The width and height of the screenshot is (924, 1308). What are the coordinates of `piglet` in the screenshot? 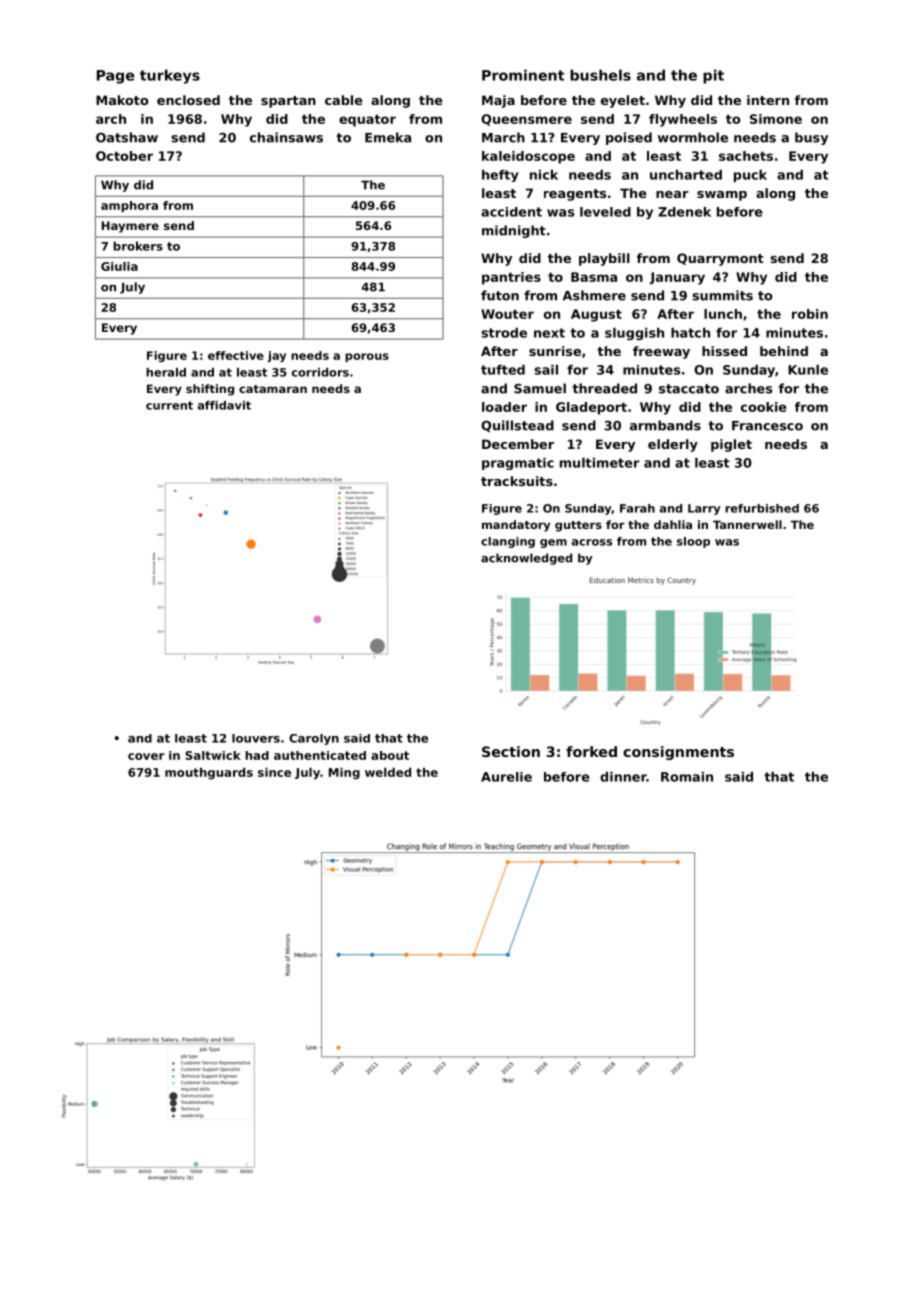 It's located at (731, 445).
